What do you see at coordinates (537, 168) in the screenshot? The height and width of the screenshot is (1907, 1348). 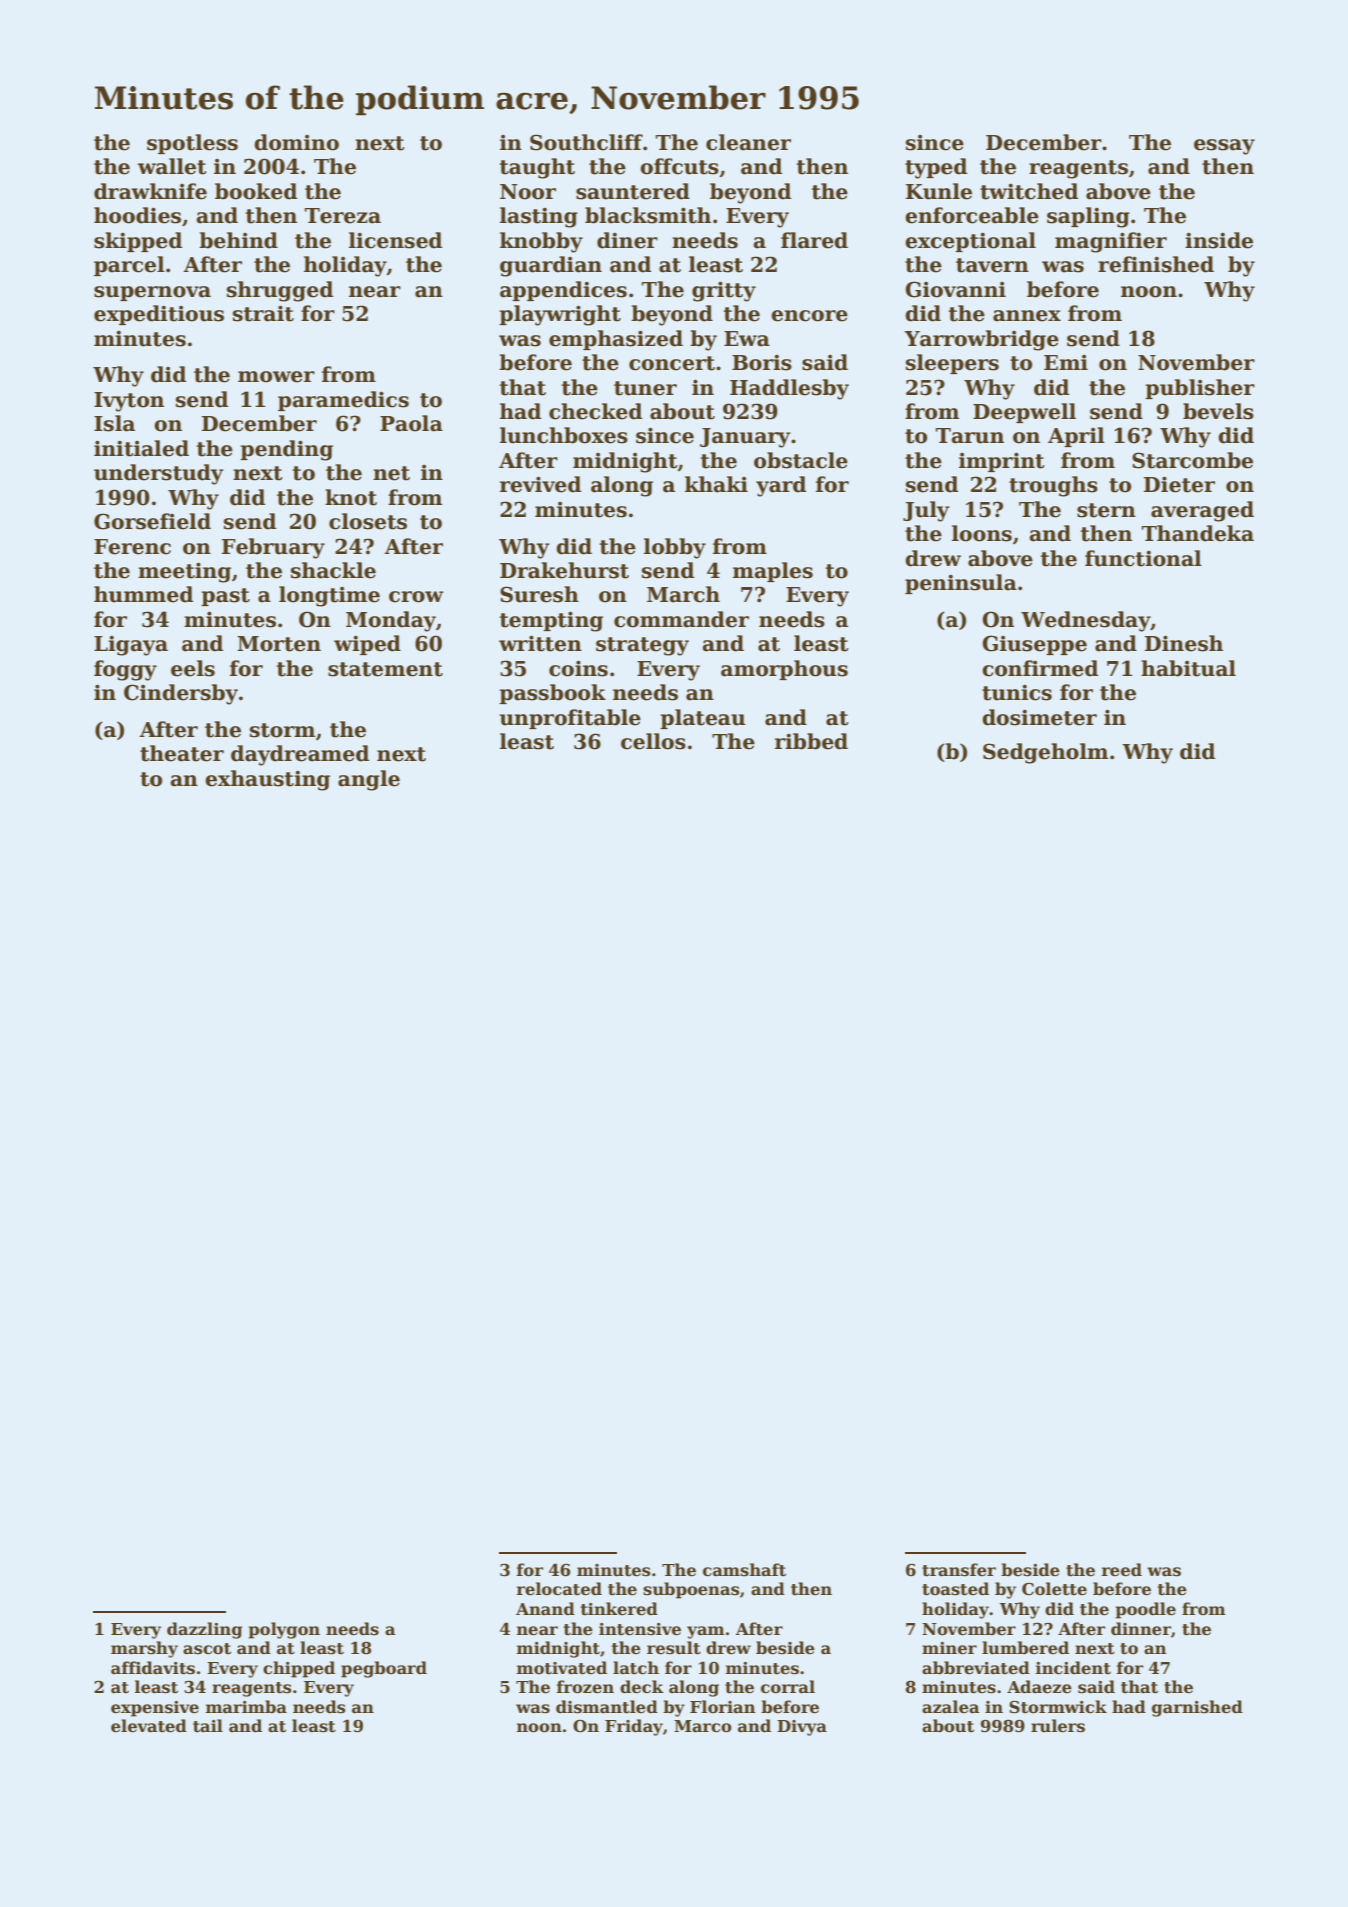 I see `taught` at bounding box center [537, 168].
